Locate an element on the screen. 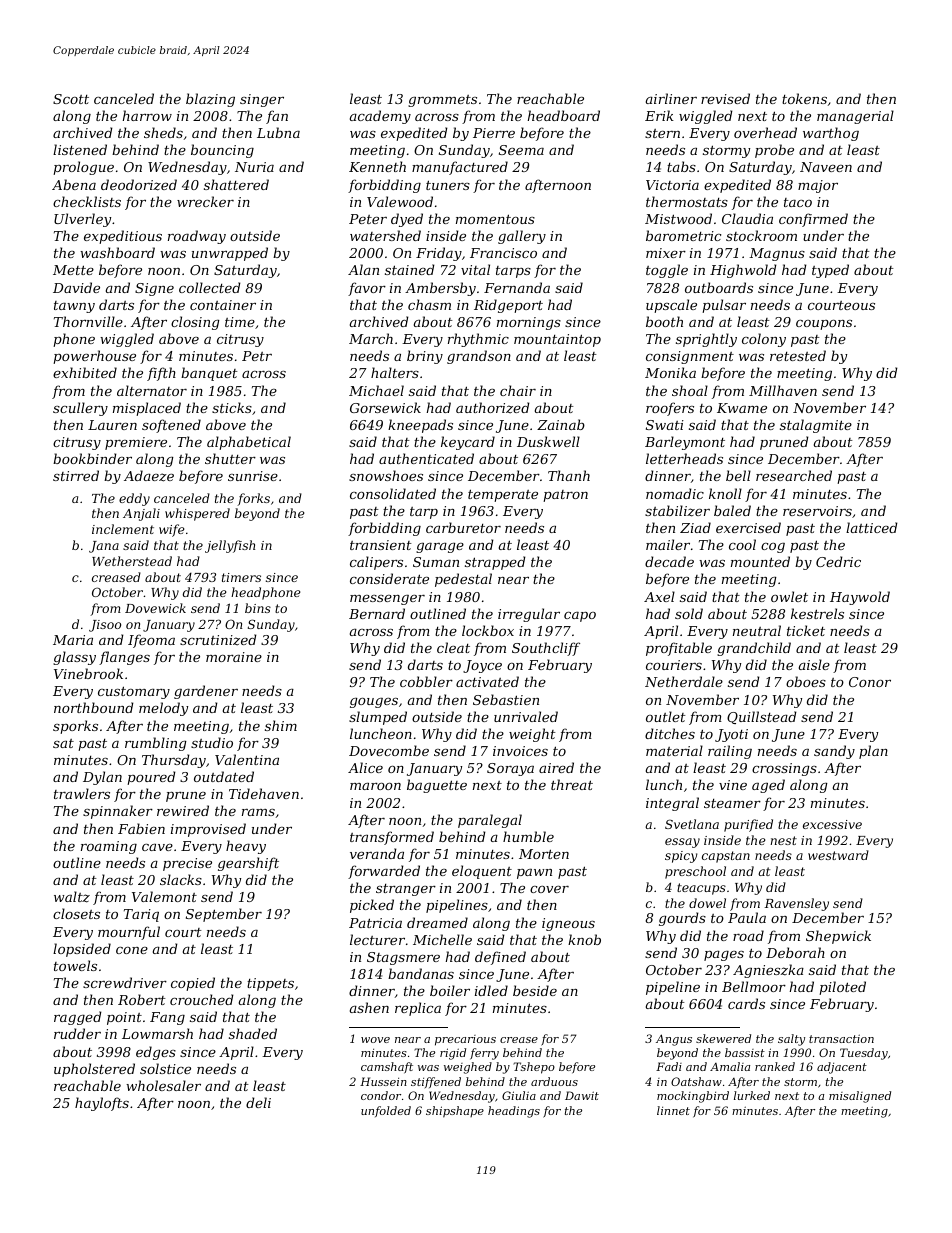 The height and width of the screenshot is (1233, 952). singer is located at coordinates (262, 100).
